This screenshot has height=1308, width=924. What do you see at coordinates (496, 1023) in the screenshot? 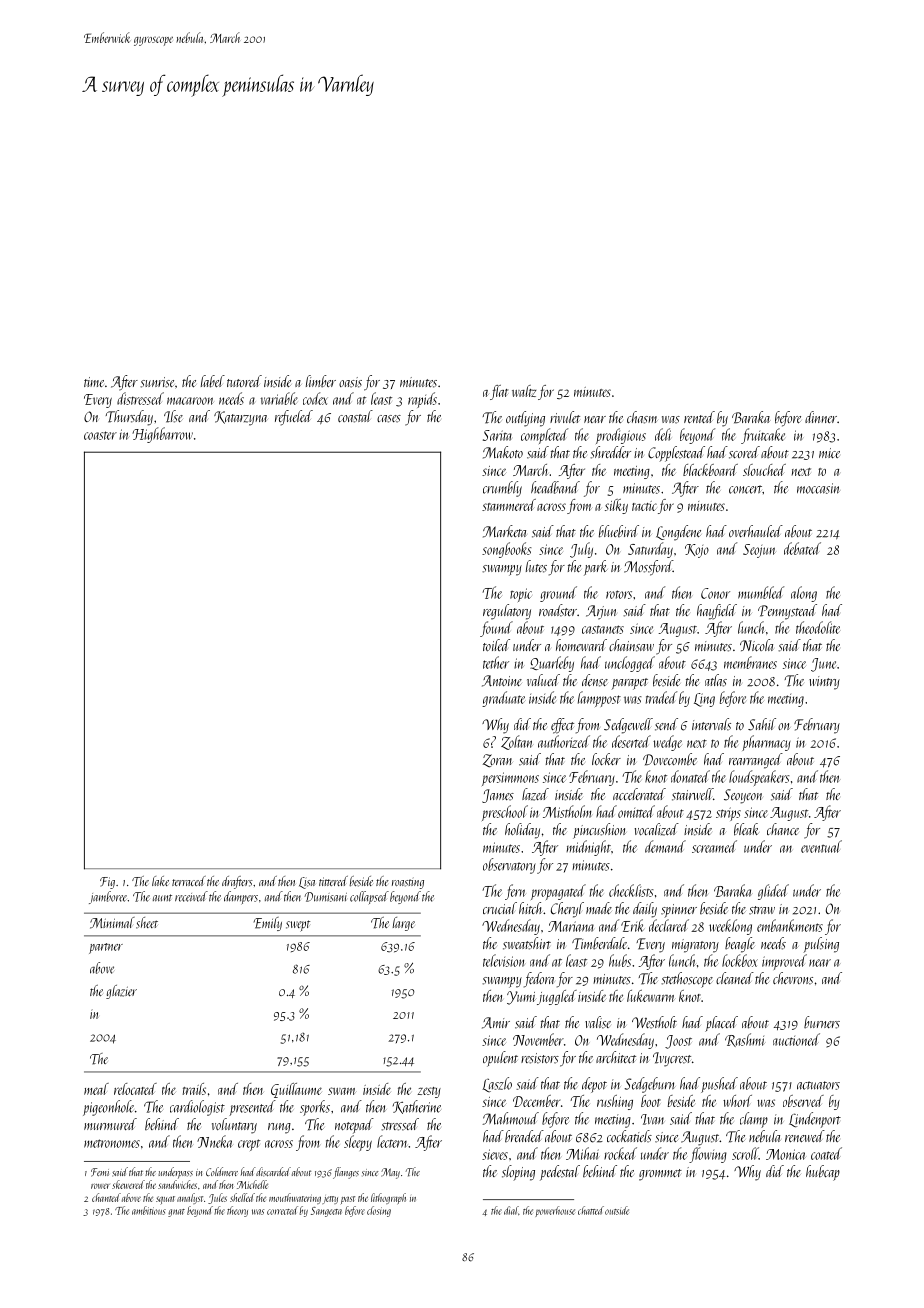
I see `Amir` at bounding box center [496, 1023].
